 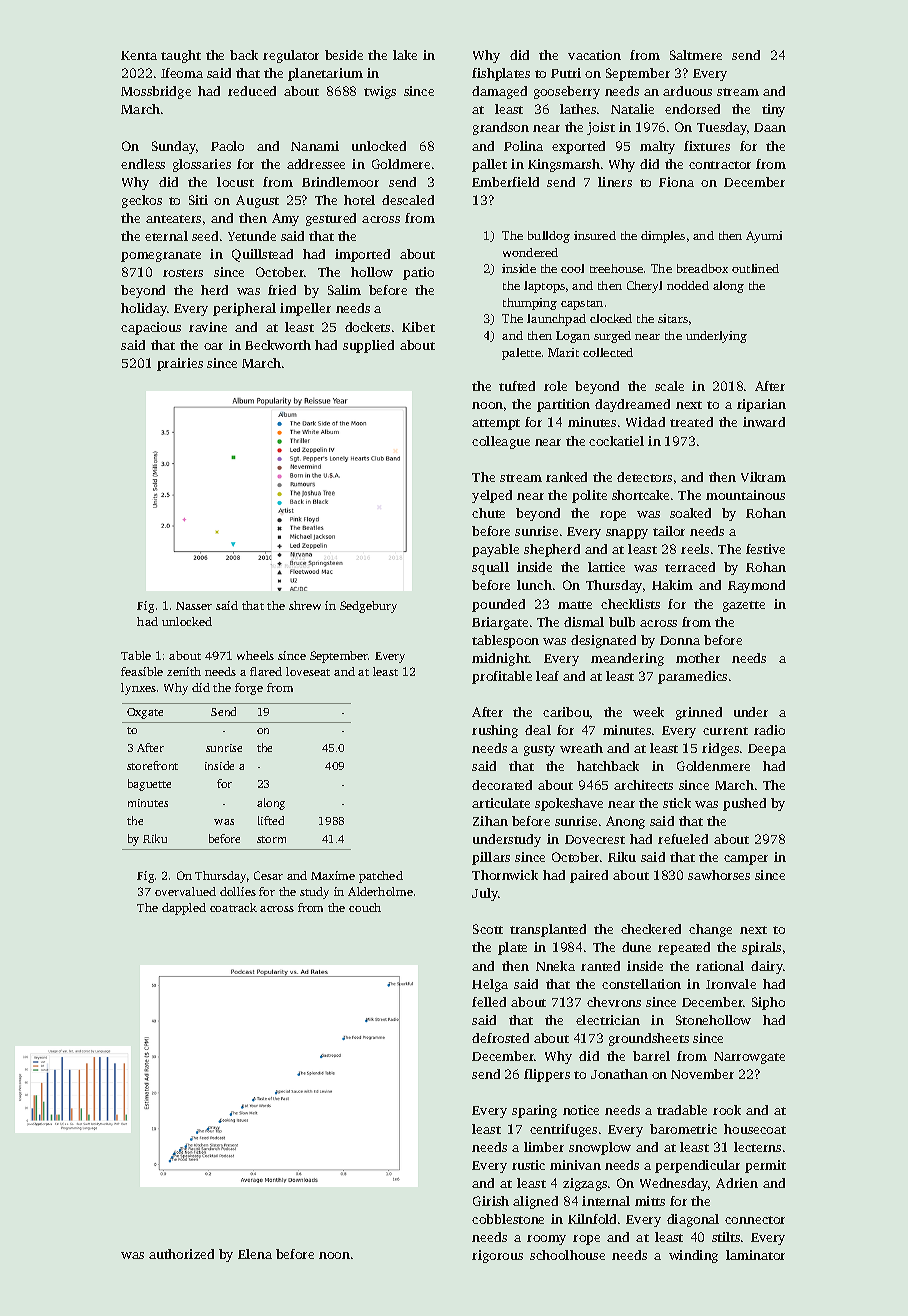 I want to click on zenith, so click(x=184, y=671).
